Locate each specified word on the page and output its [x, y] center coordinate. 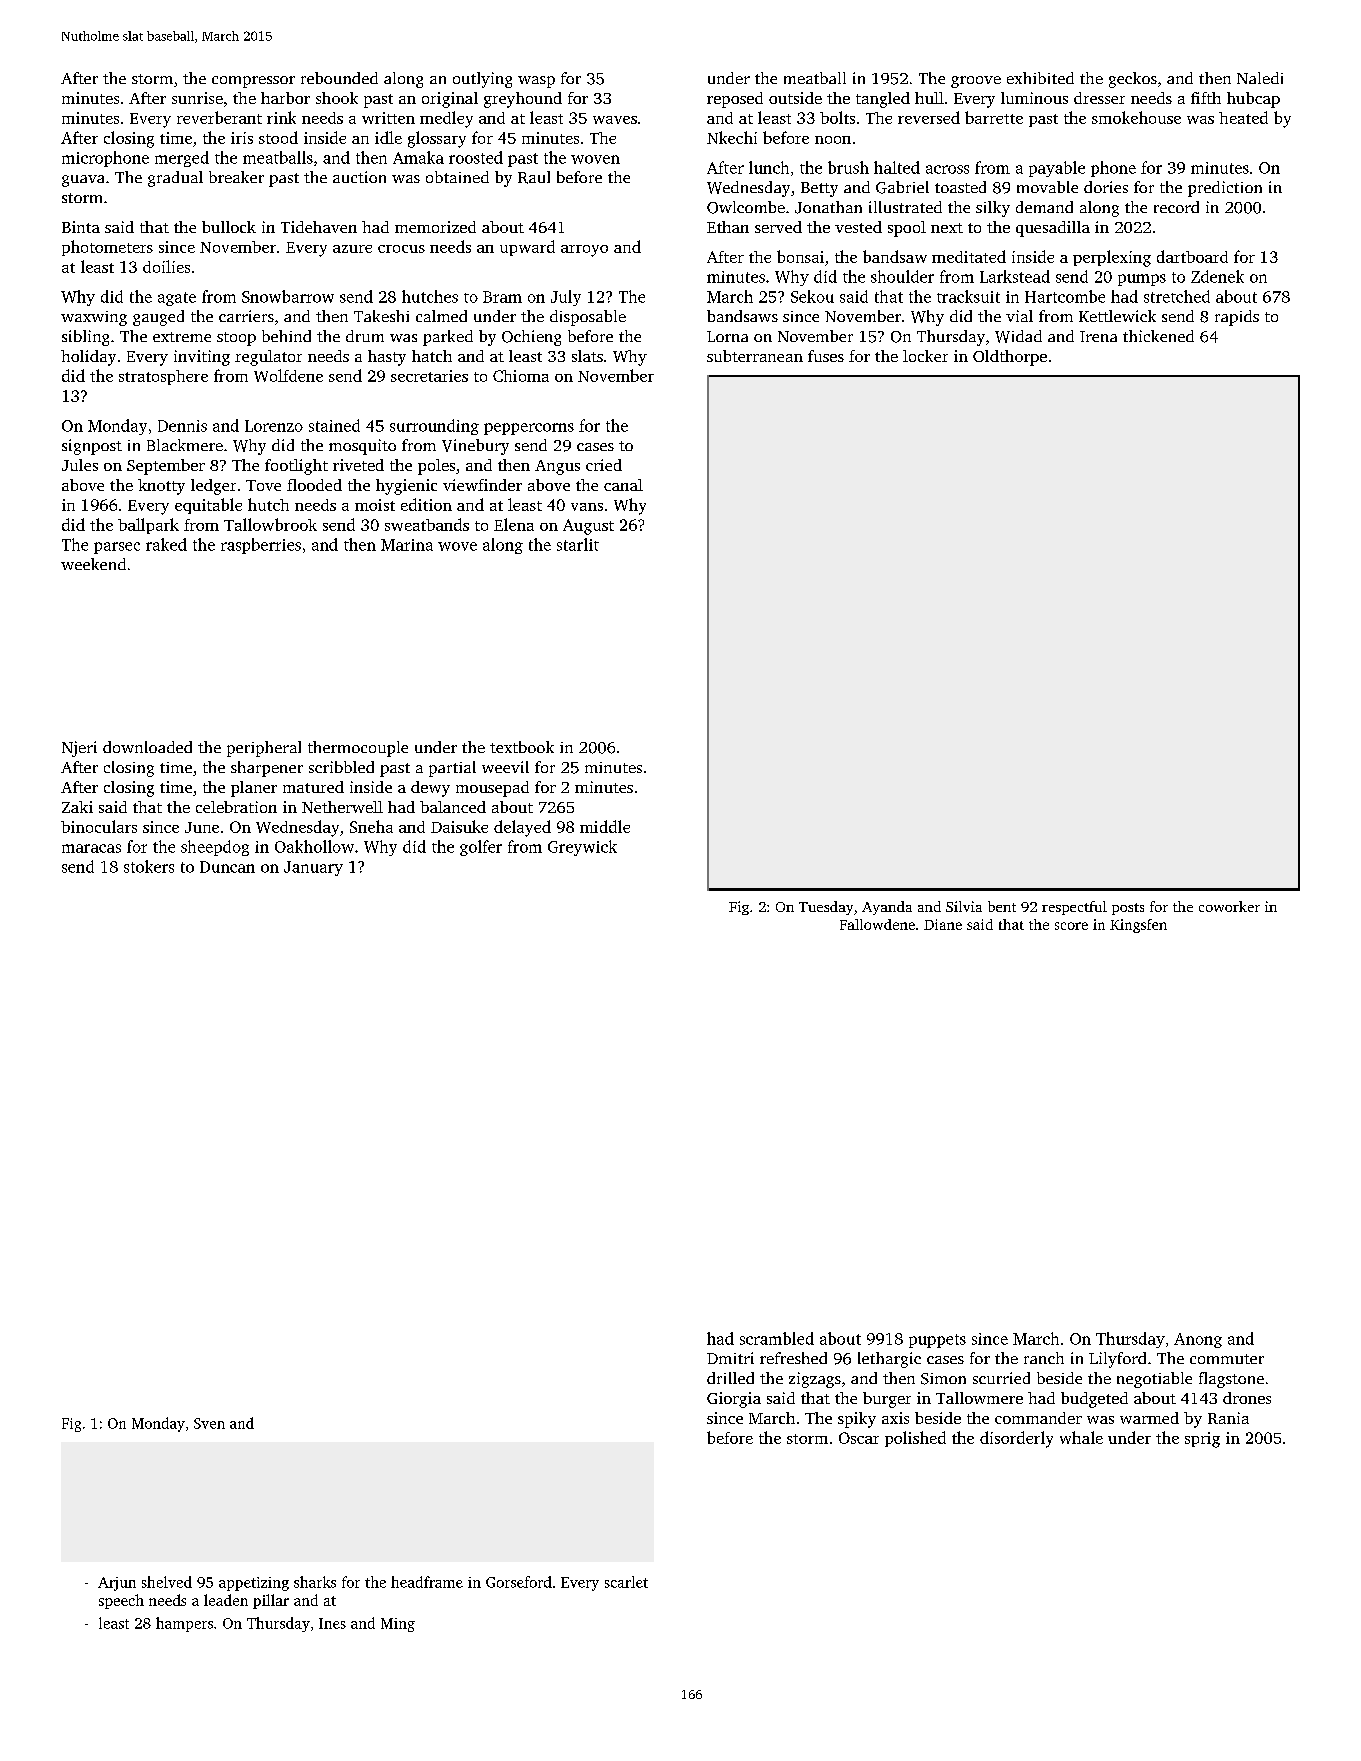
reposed [735, 100]
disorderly [1016, 1439]
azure [352, 249]
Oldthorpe [1010, 358]
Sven [209, 1423]
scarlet [626, 1582]
